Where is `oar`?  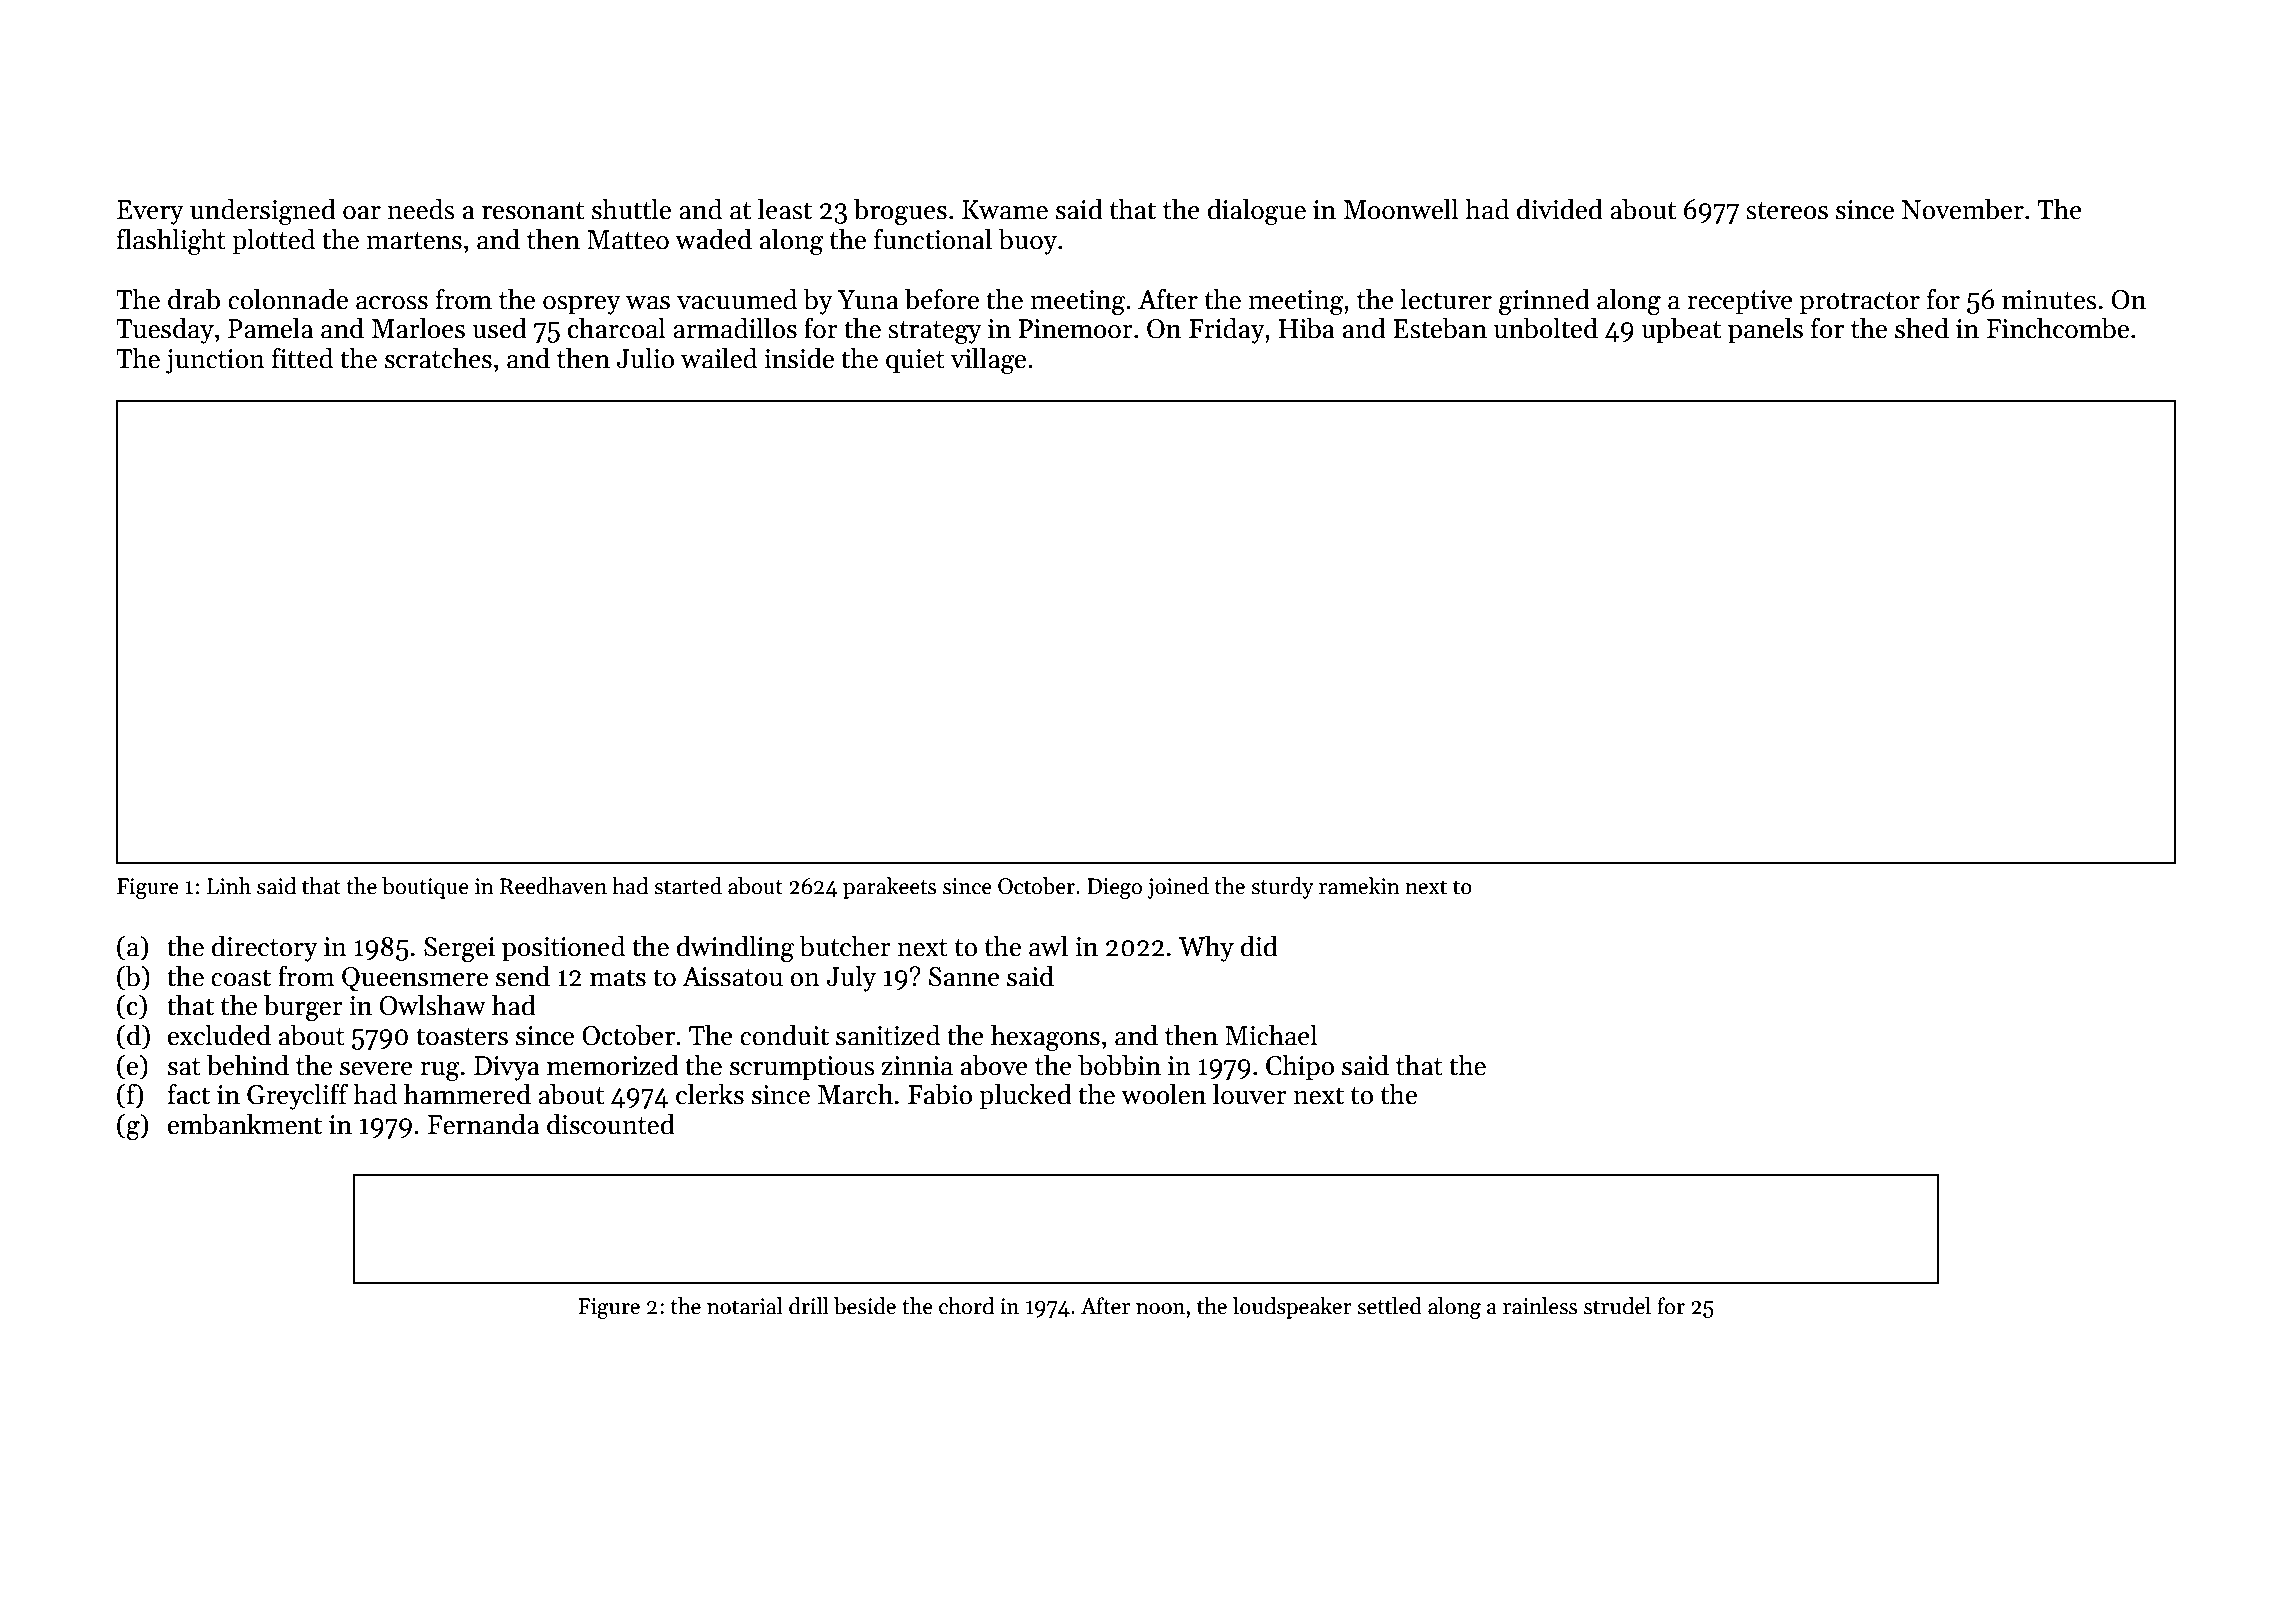 oar is located at coordinates (362, 213).
